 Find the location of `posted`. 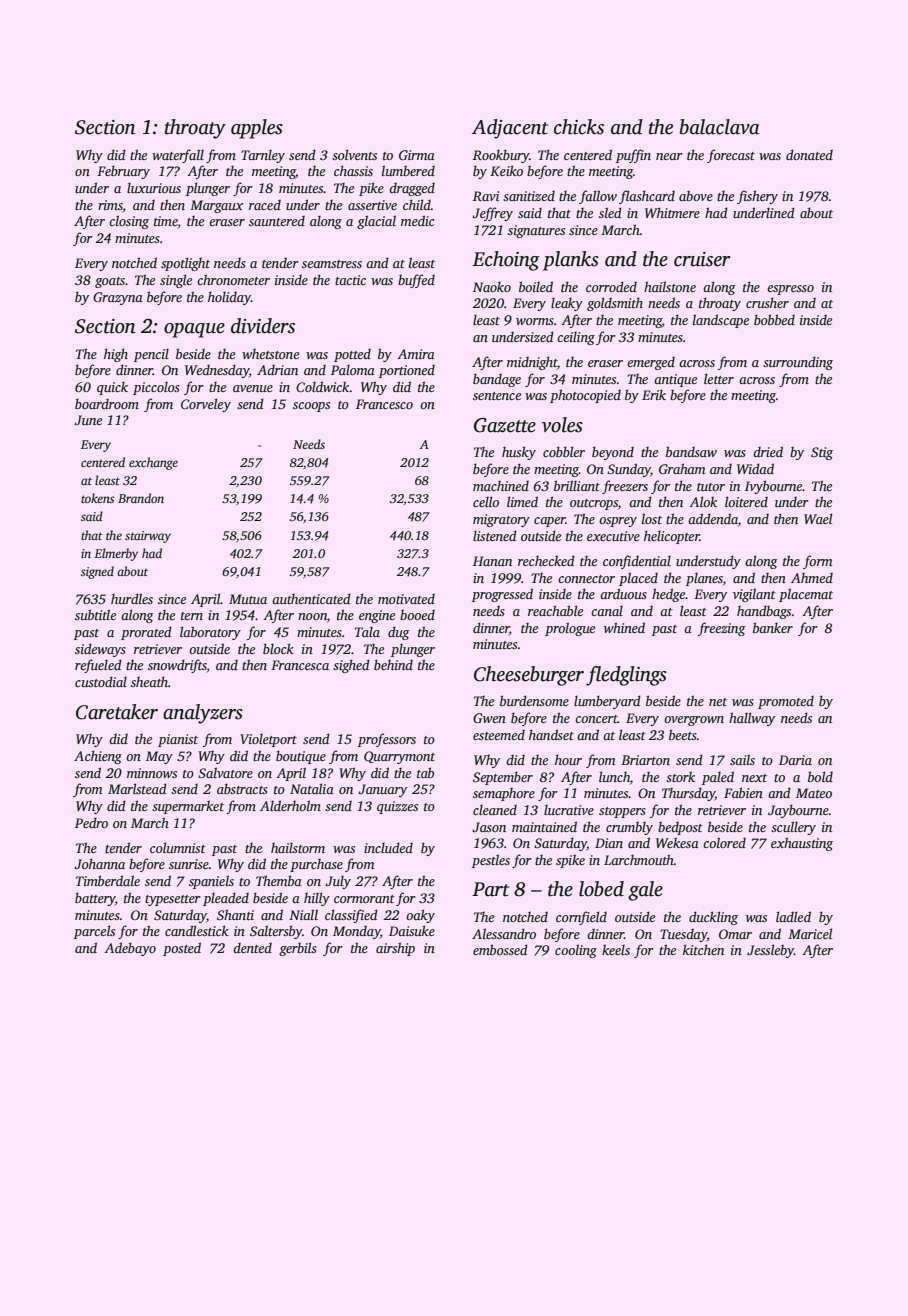

posted is located at coordinates (182, 949).
